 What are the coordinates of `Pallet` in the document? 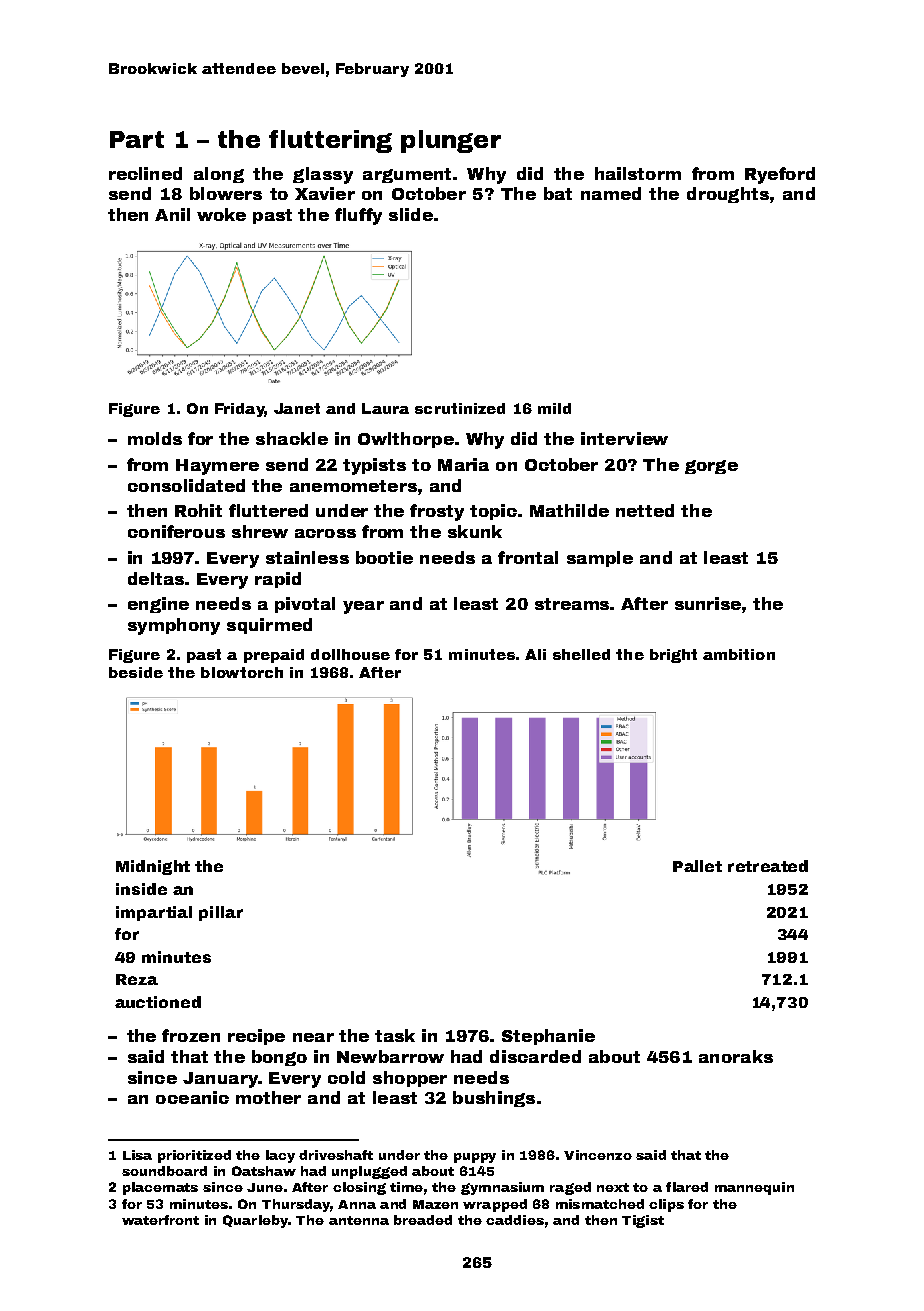 It's located at (697, 866).
